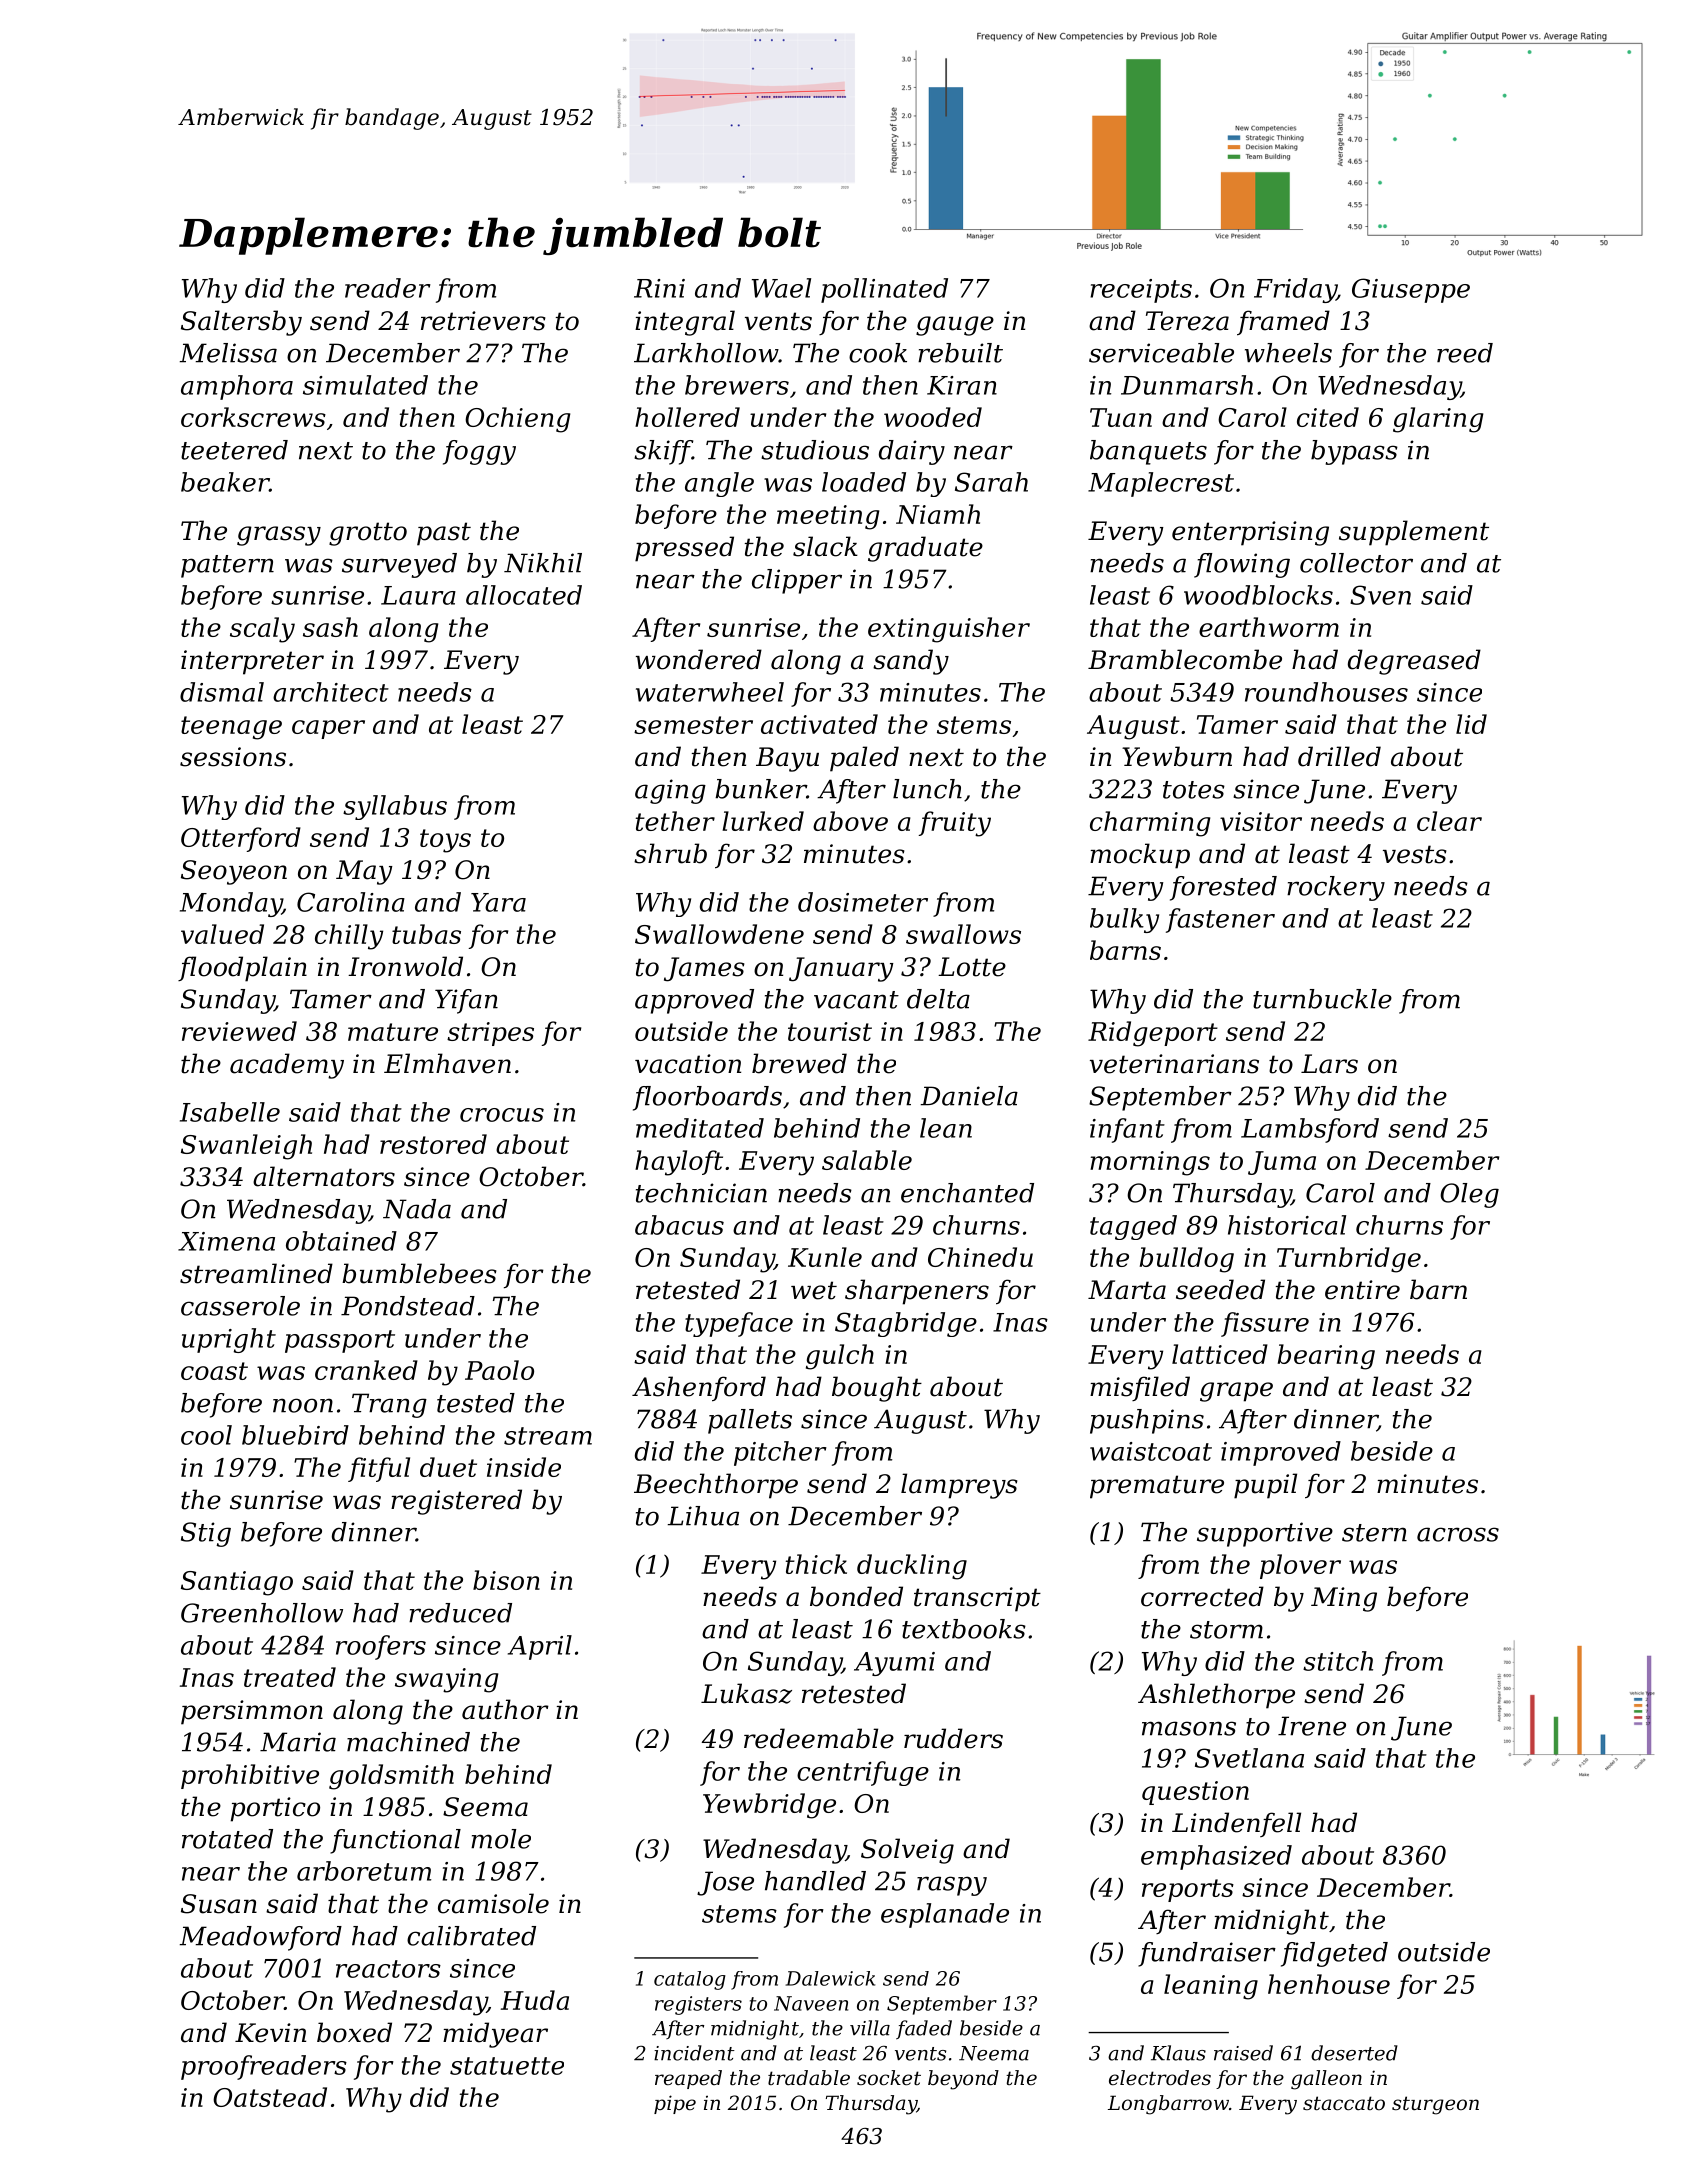 This page has width=1683, height=2178. I want to click on Swanleigh, so click(246, 1147).
